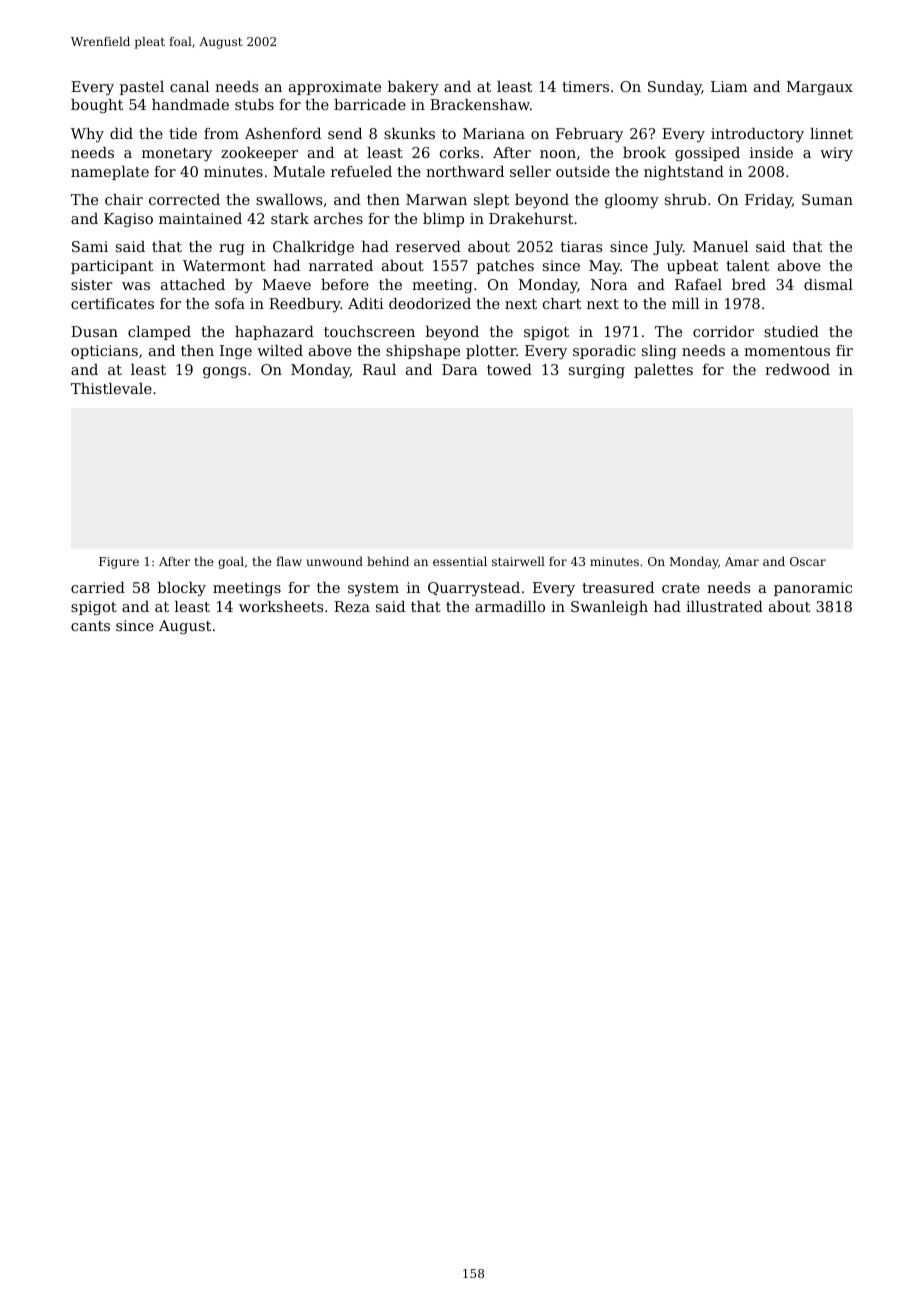 The width and height of the screenshot is (924, 1308). Describe the element at coordinates (820, 88) in the screenshot. I see `Margaux` at that location.
